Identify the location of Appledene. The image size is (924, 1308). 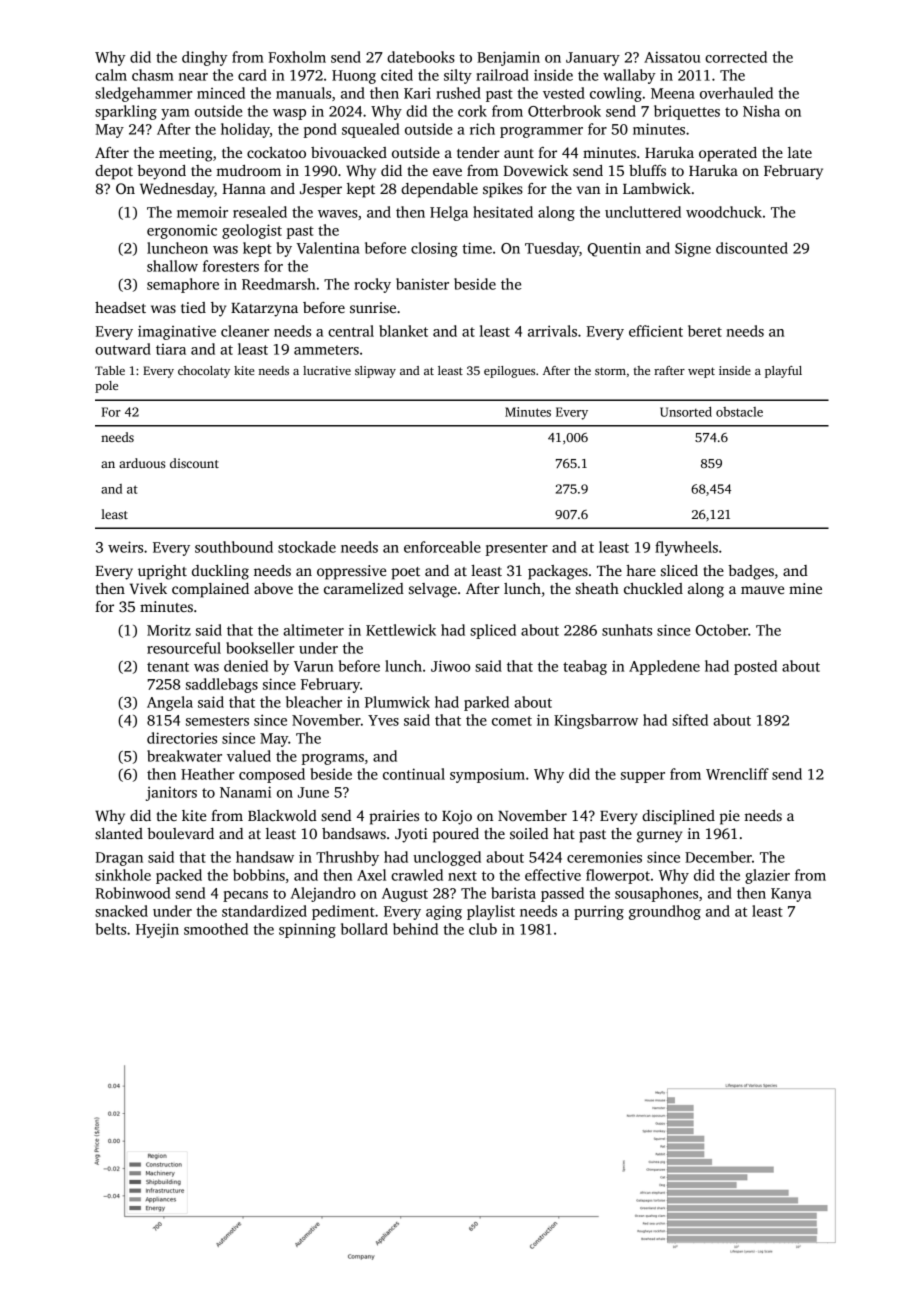
(664, 667).
